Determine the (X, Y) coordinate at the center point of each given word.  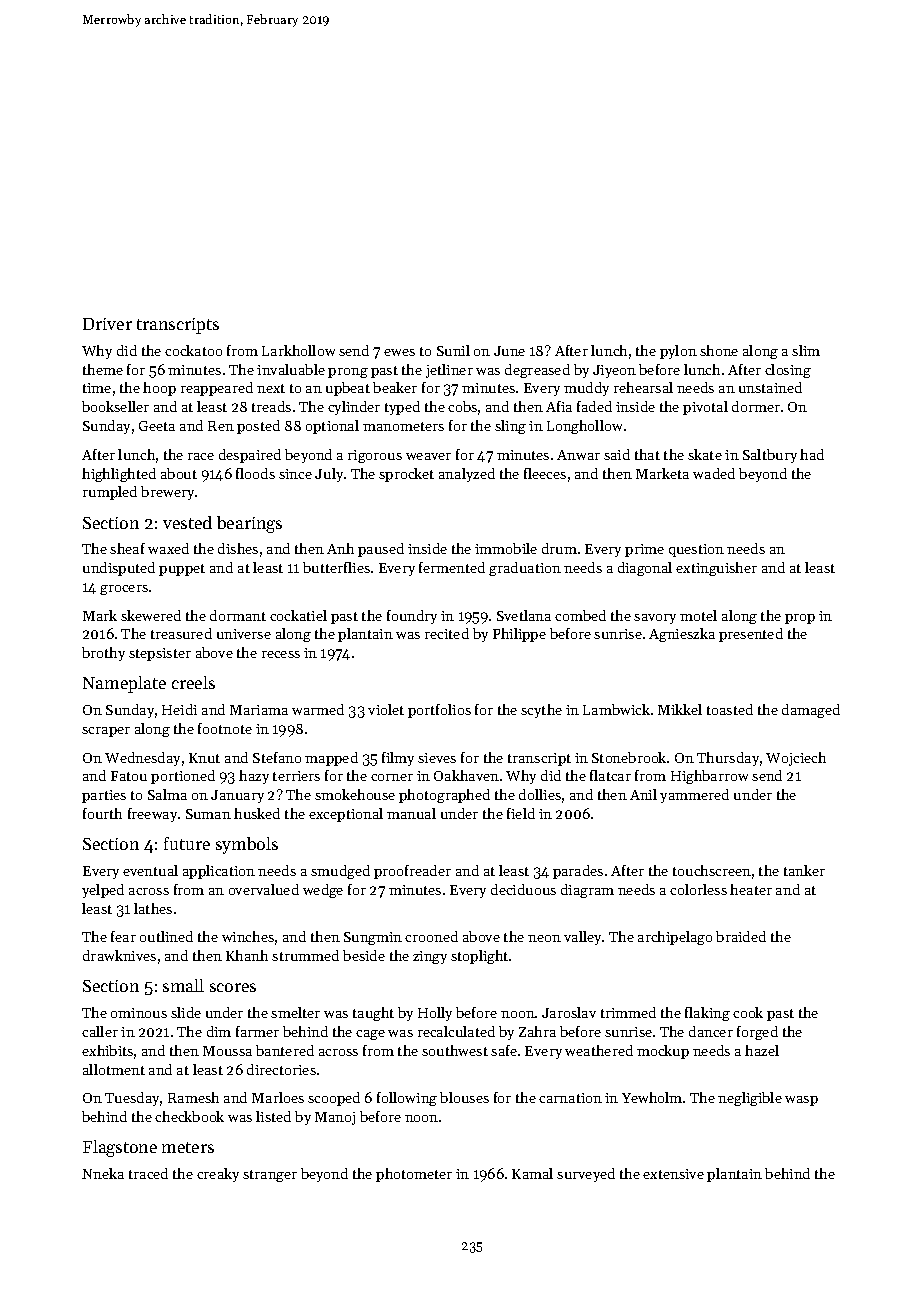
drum (559, 548)
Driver (107, 324)
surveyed (586, 1175)
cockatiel (298, 615)
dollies (540, 794)
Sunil (453, 350)
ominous (139, 1013)
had (812, 454)
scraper (106, 732)
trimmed (628, 1012)
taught (373, 1014)
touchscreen (712, 870)
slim (806, 350)
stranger (270, 1176)
